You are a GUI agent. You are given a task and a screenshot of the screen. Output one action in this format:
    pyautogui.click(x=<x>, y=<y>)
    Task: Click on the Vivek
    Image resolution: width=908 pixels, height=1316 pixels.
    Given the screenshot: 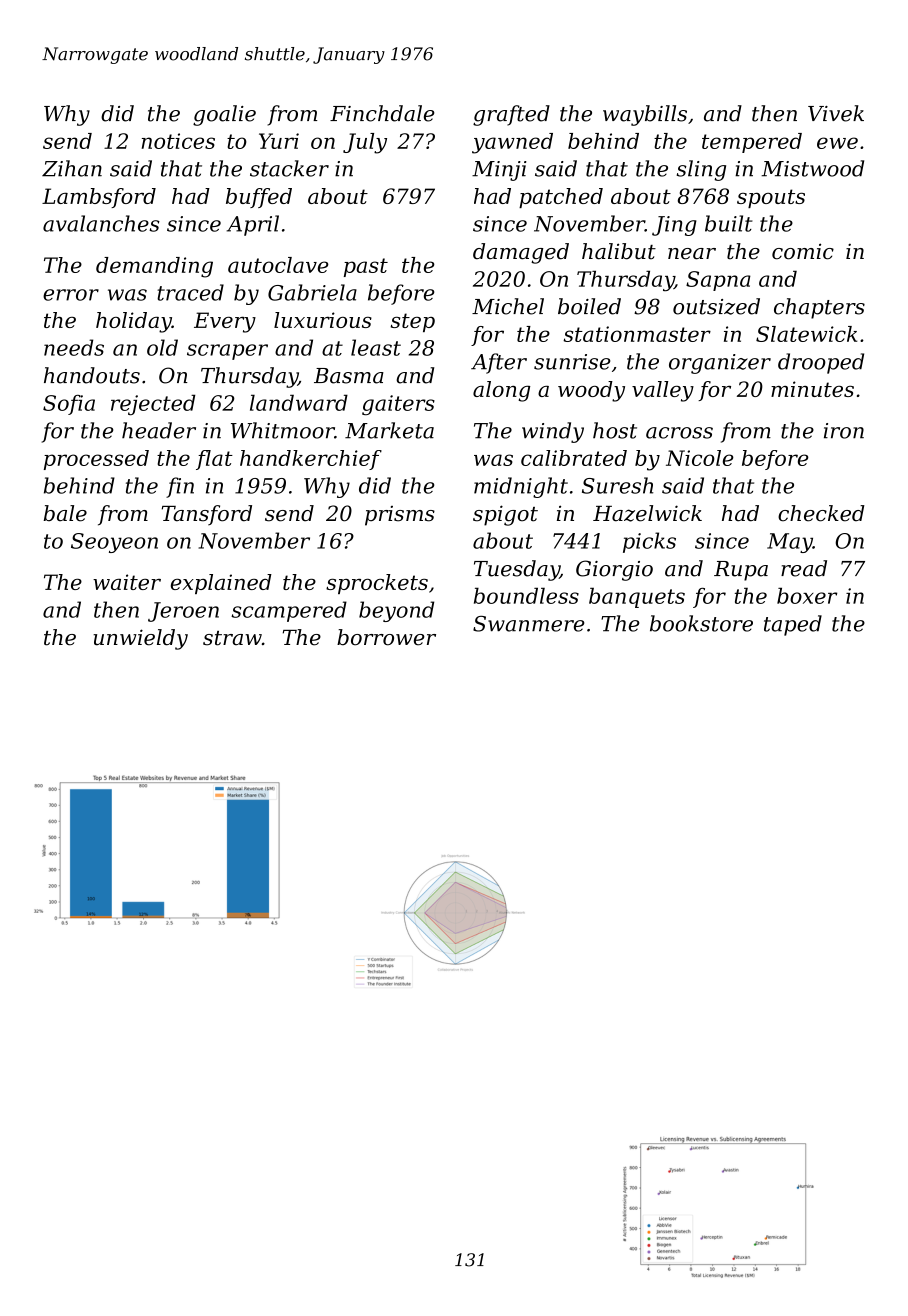 What is the action you would take?
    pyautogui.click(x=836, y=113)
